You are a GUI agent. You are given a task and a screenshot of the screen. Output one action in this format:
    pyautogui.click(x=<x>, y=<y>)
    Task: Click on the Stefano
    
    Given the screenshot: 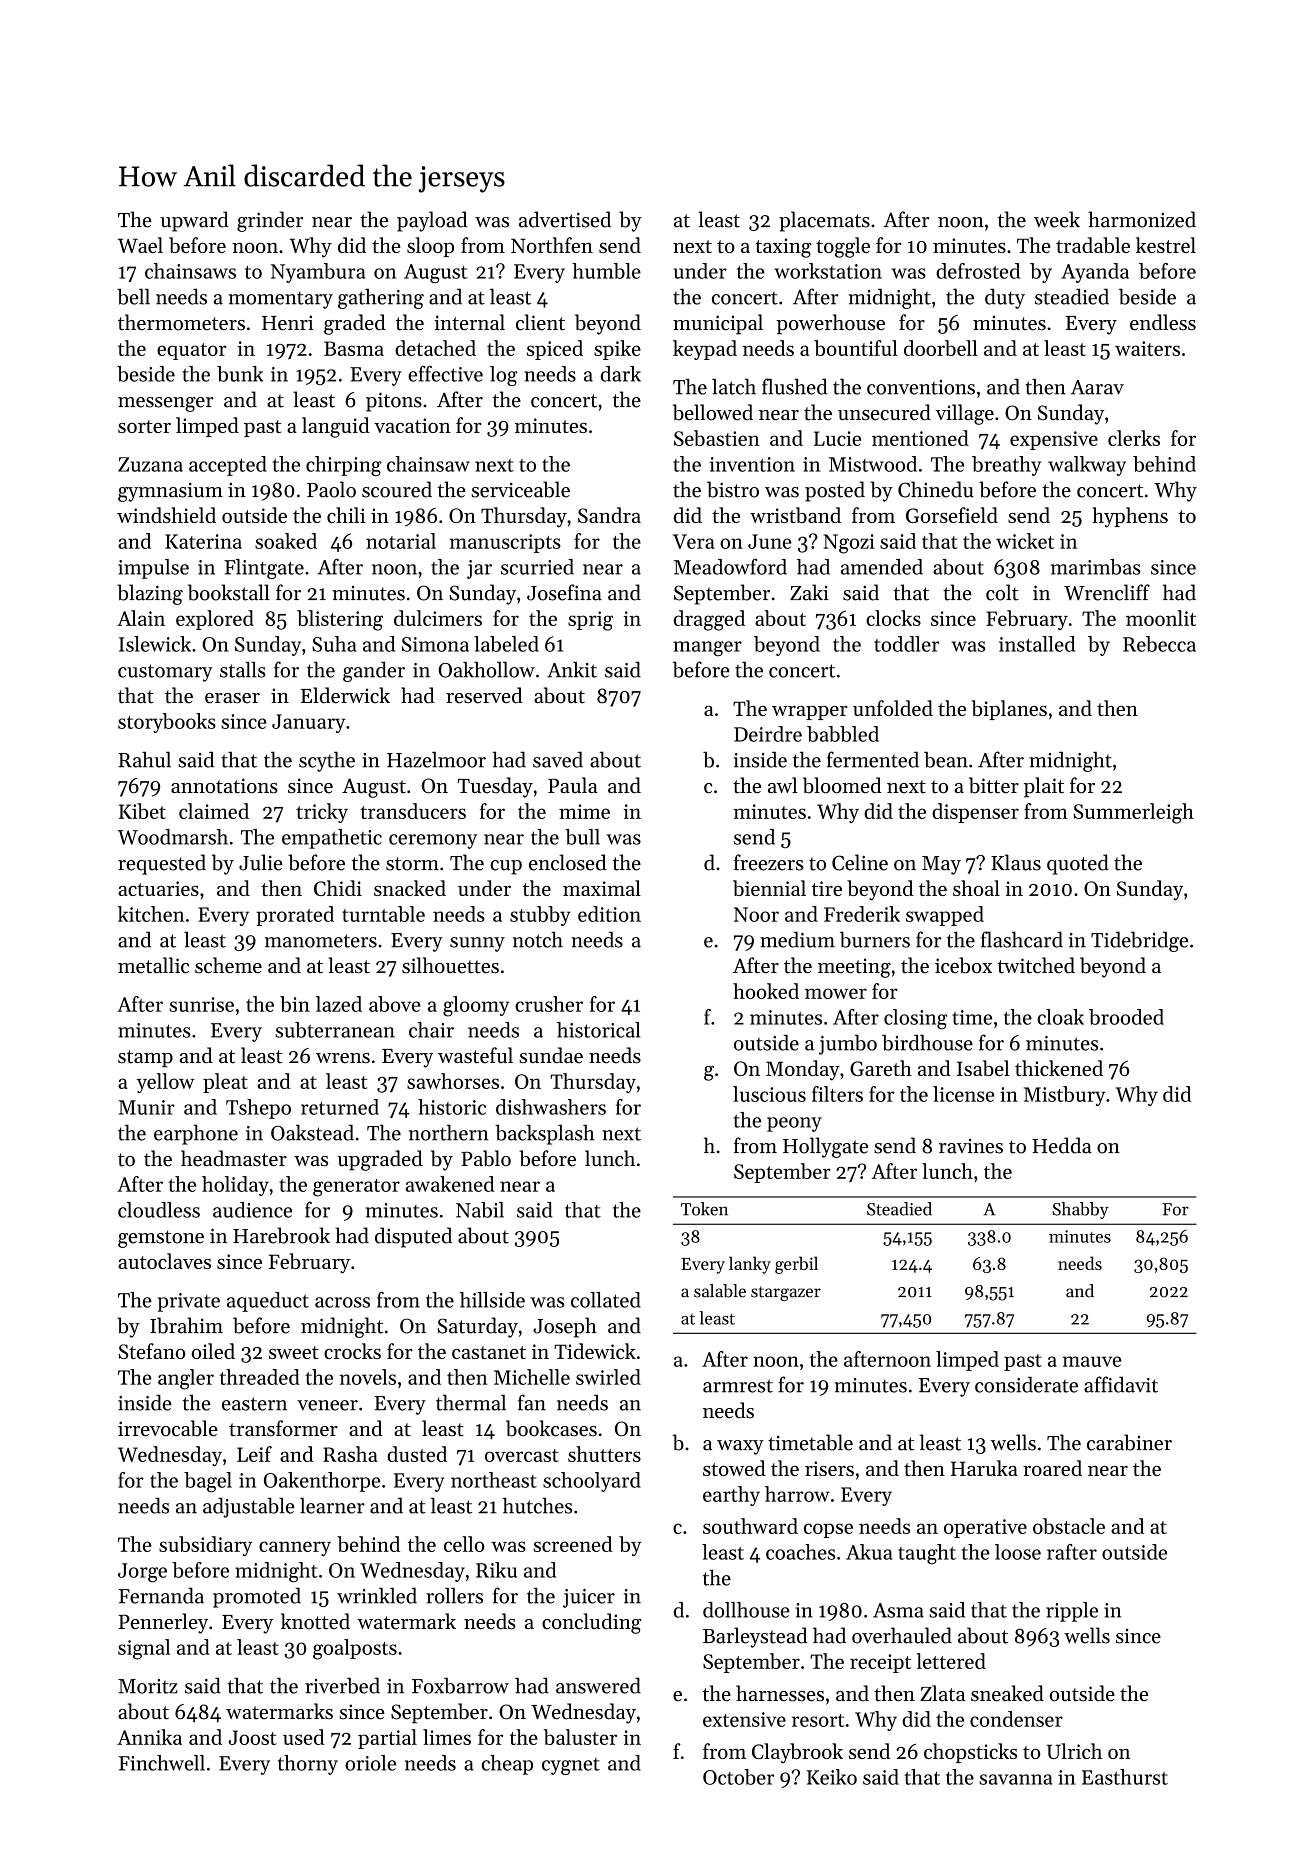 What is the action you would take?
    pyautogui.click(x=151, y=1351)
